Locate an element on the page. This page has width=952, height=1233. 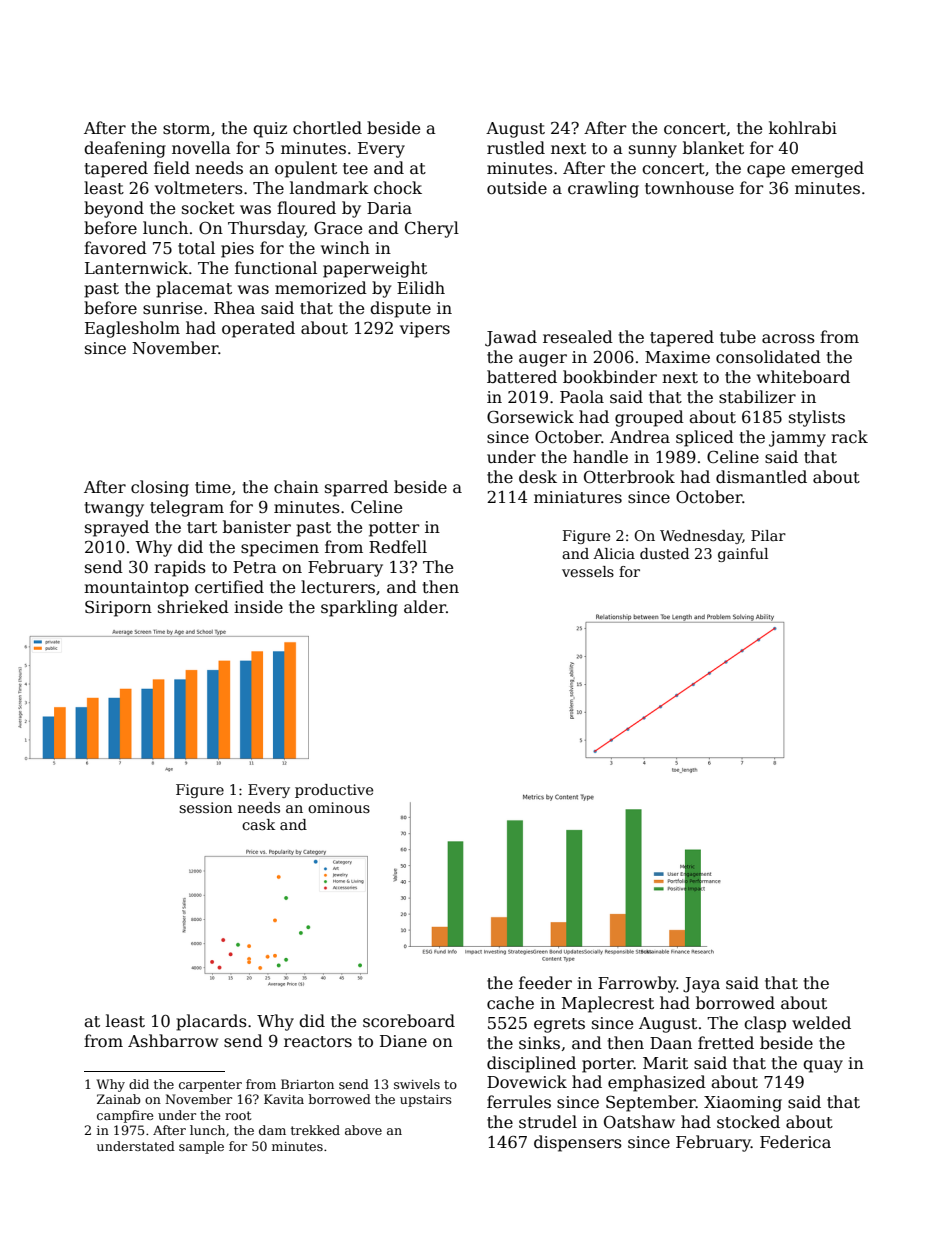
storm is located at coordinates (186, 128).
